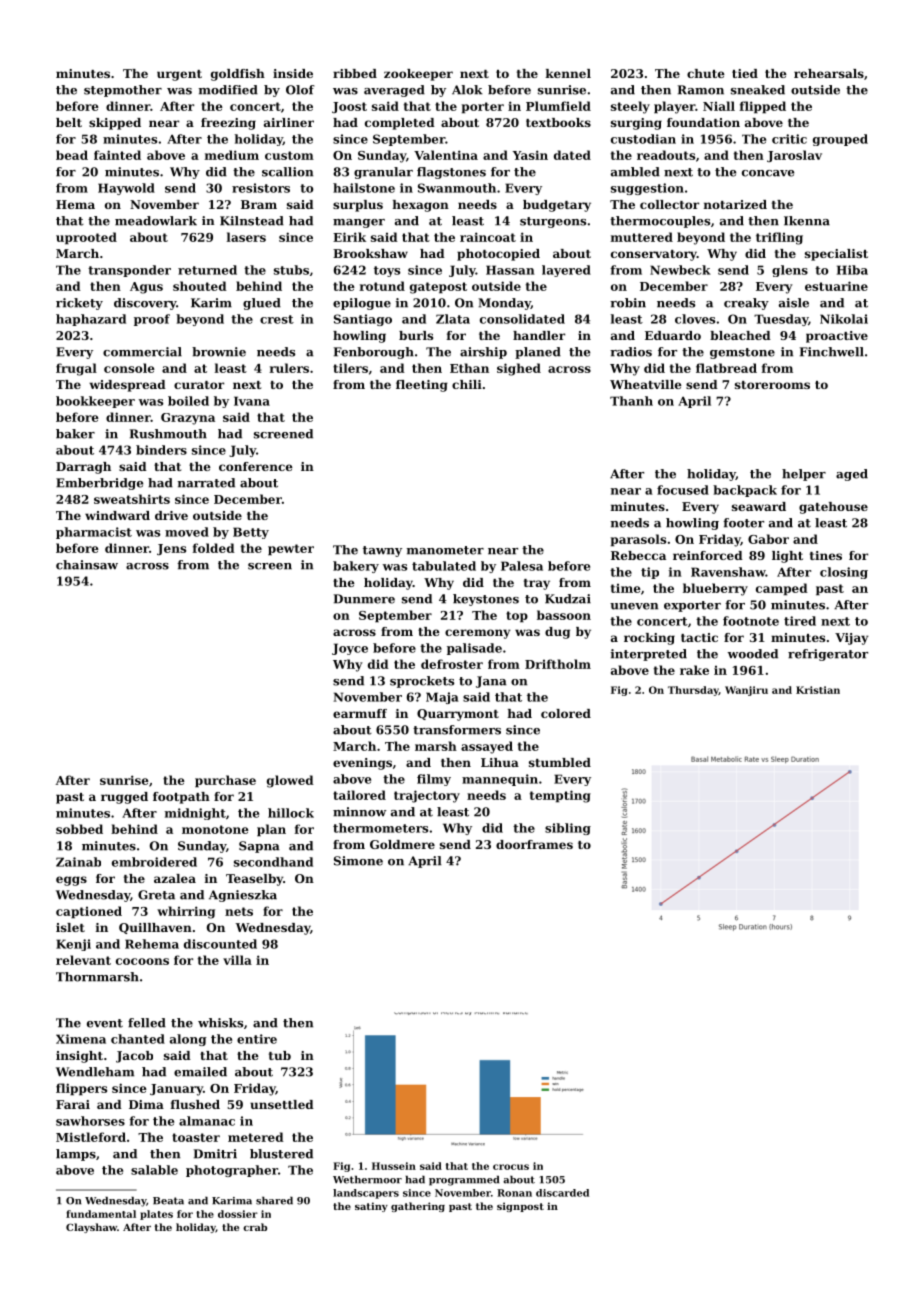  What do you see at coordinates (694, 670) in the image?
I see `rake` at bounding box center [694, 670].
